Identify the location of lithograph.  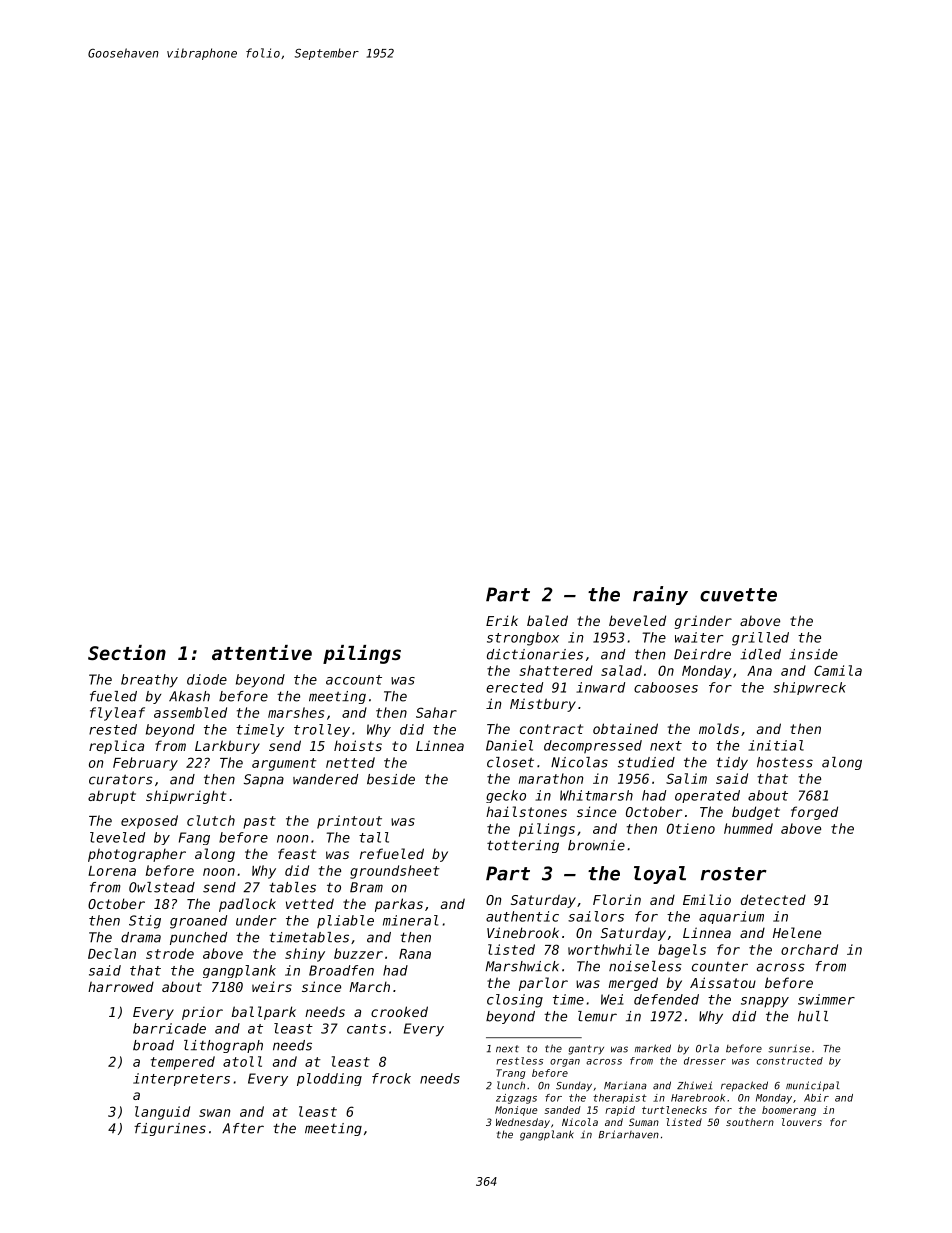
(223, 1046).
